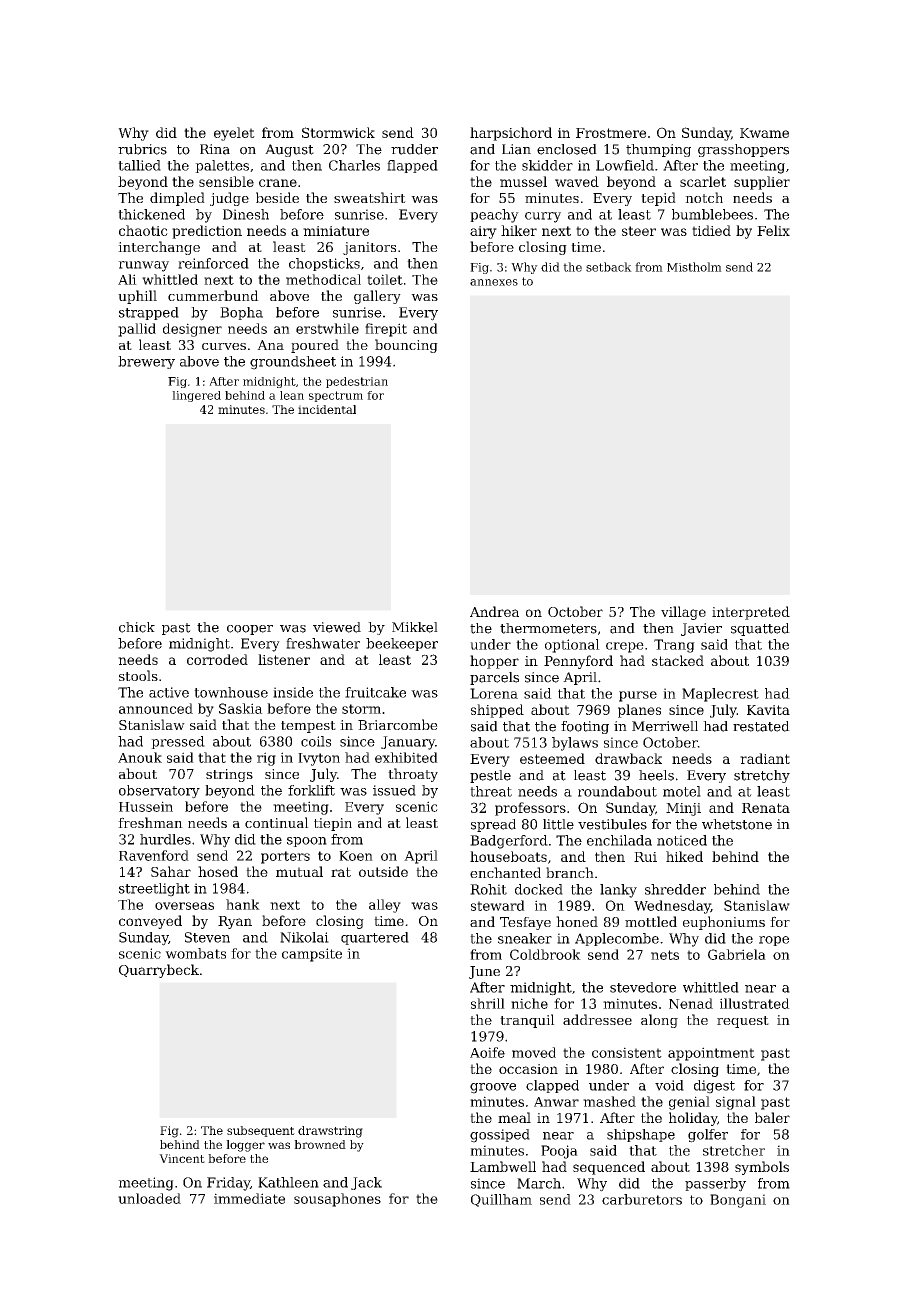 This screenshot has height=1316, width=908. What do you see at coordinates (415, 627) in the screenshot?
I see `Mikkel` at bounding box center [415, 627].
